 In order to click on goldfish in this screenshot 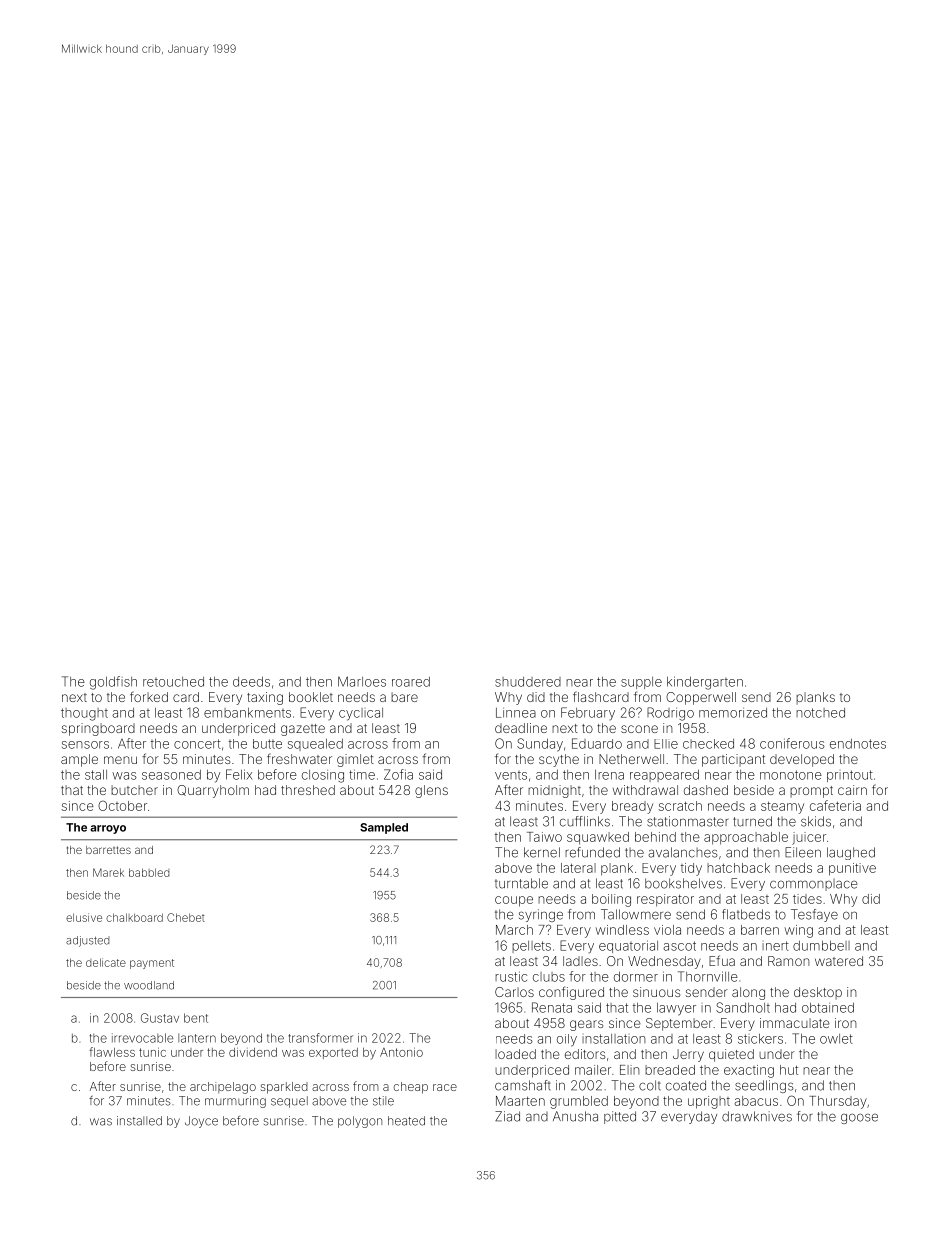, I will do `click(113, 683)`.
